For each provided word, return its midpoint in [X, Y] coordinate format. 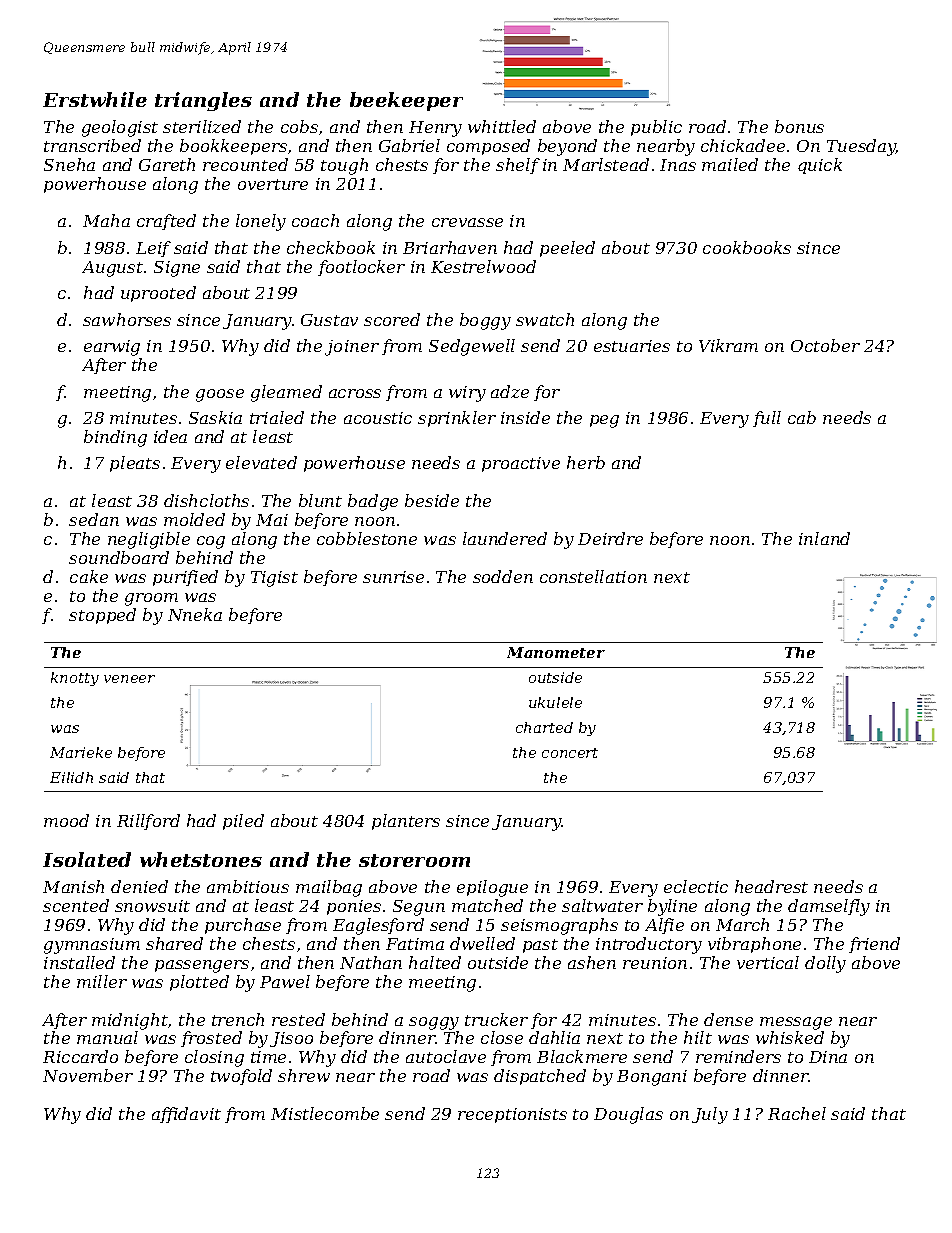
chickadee [743, 145]
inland [824, 538]
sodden [503, 576]
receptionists [512, 1115]
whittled [502, 126]
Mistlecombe [325, 1113]
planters [406, 822]
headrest [771, 886]
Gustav [329, 320]
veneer [129, 679]
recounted [245, 164]
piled [243, 822]
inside [525, 417]
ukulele [555, 702]
